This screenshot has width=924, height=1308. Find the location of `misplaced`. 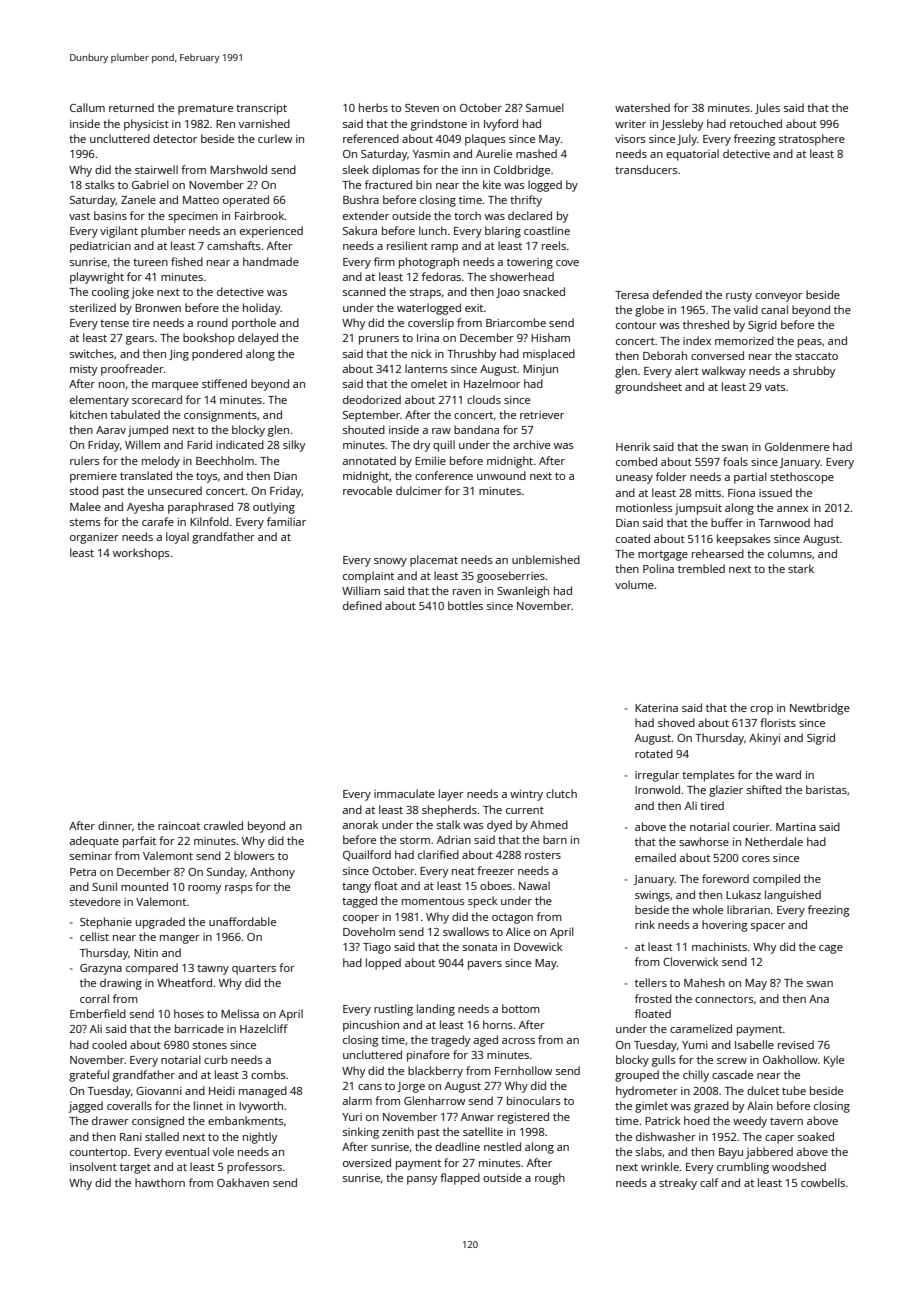

misplaced is located at coordinates (549, 355).
